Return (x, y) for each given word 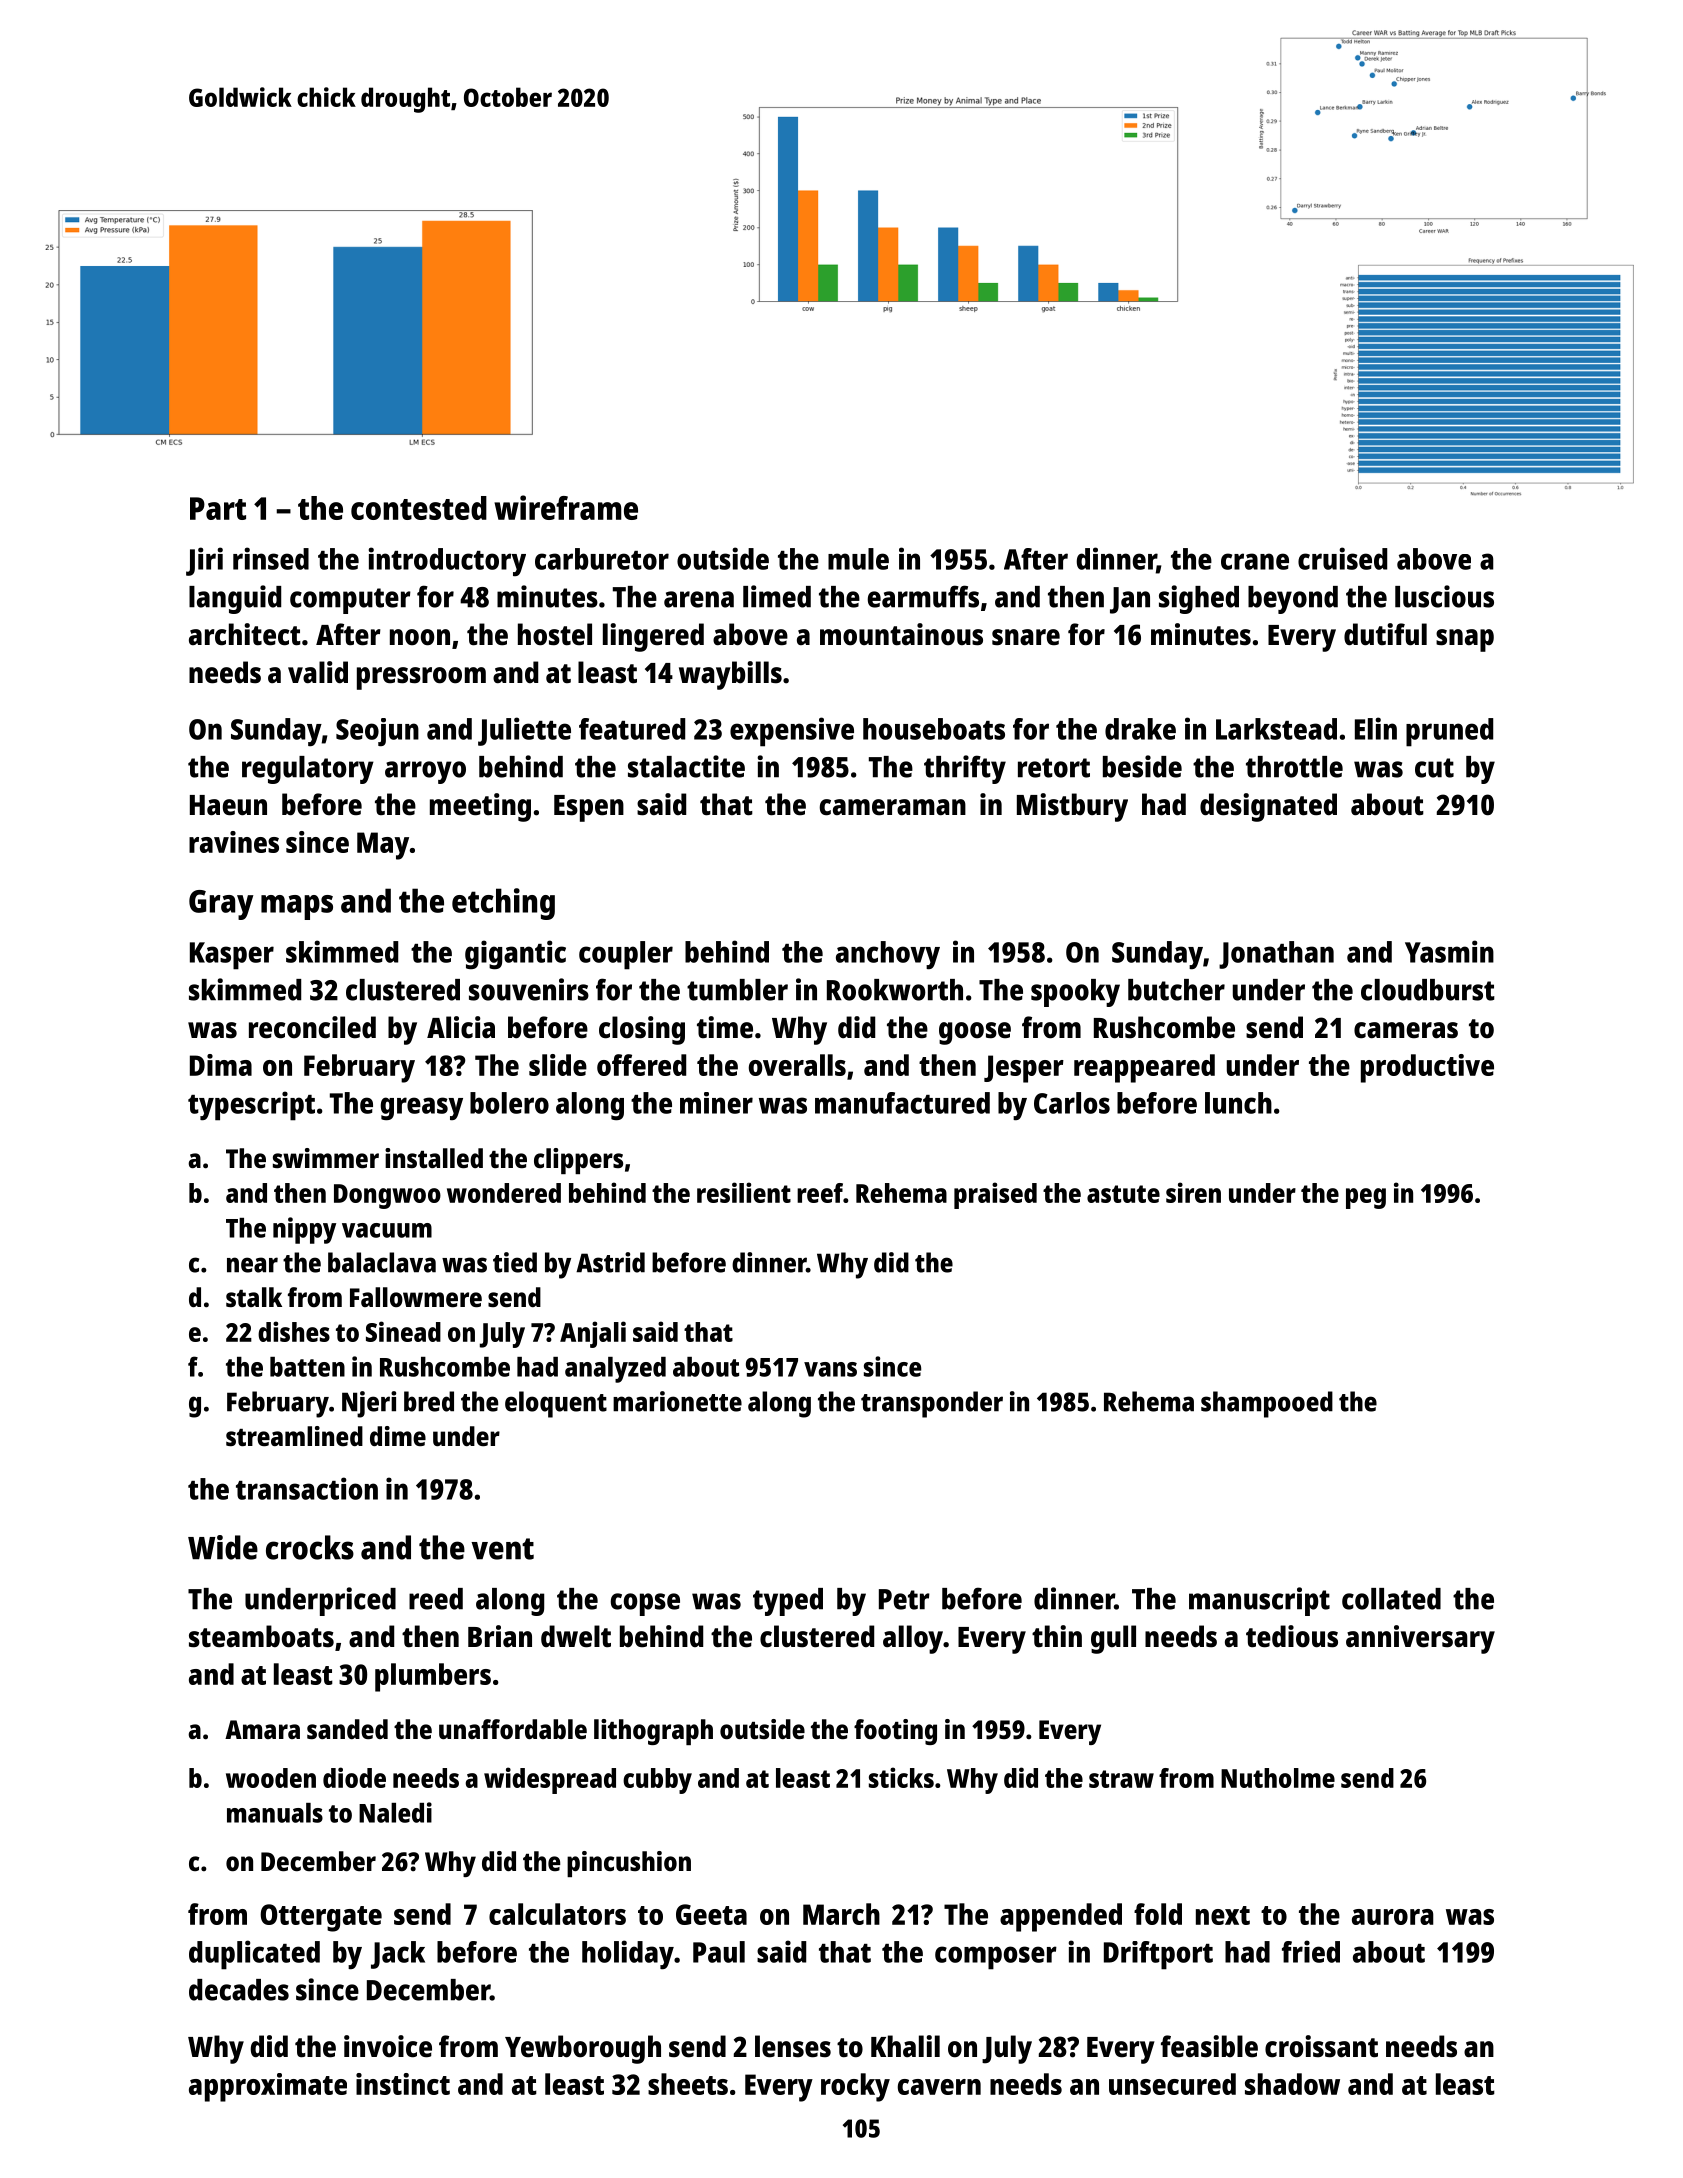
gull (1113, 1639)
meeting (480, 807)
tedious (1292, 1636)
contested (419, 508)
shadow (1292, 2084)
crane (1255, 561)
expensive (792, 732)
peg (1366, 1198)
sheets (688, 2084)
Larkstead (1276, 729)
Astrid (610, 1262)
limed (777, 596)
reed (436, 1599)
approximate (268, 2087)
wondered (504, 1193)
